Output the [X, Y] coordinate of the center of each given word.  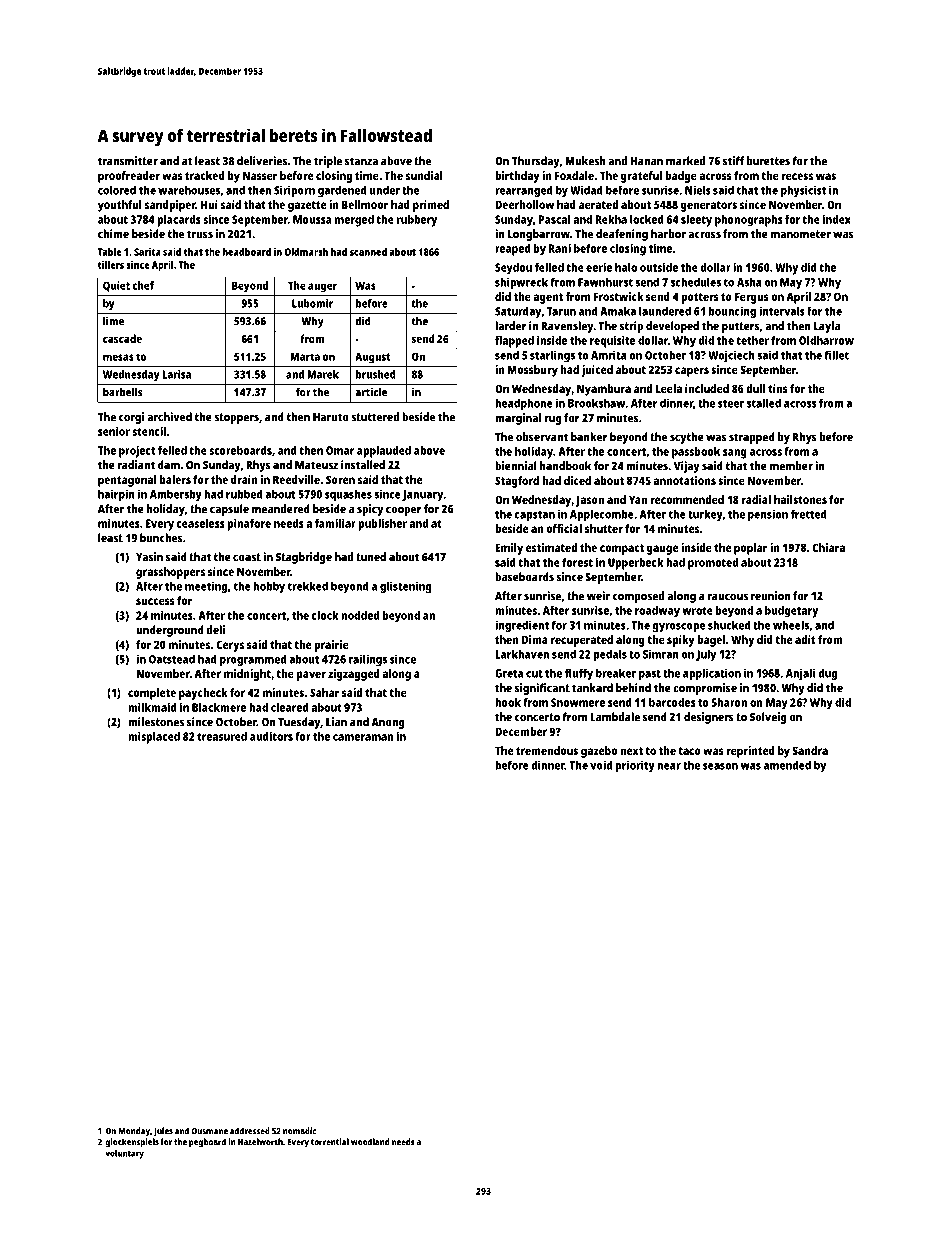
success [155, 601]
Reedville [296, 479]
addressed [250, 1131]
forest [577, 562]
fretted [809, 514]
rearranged [524, 191]
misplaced [154, 738]
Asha [749, 282]
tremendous [547, 750]
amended [787, 765]
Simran [661, 654]
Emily [509, 549]
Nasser [260, 175]
